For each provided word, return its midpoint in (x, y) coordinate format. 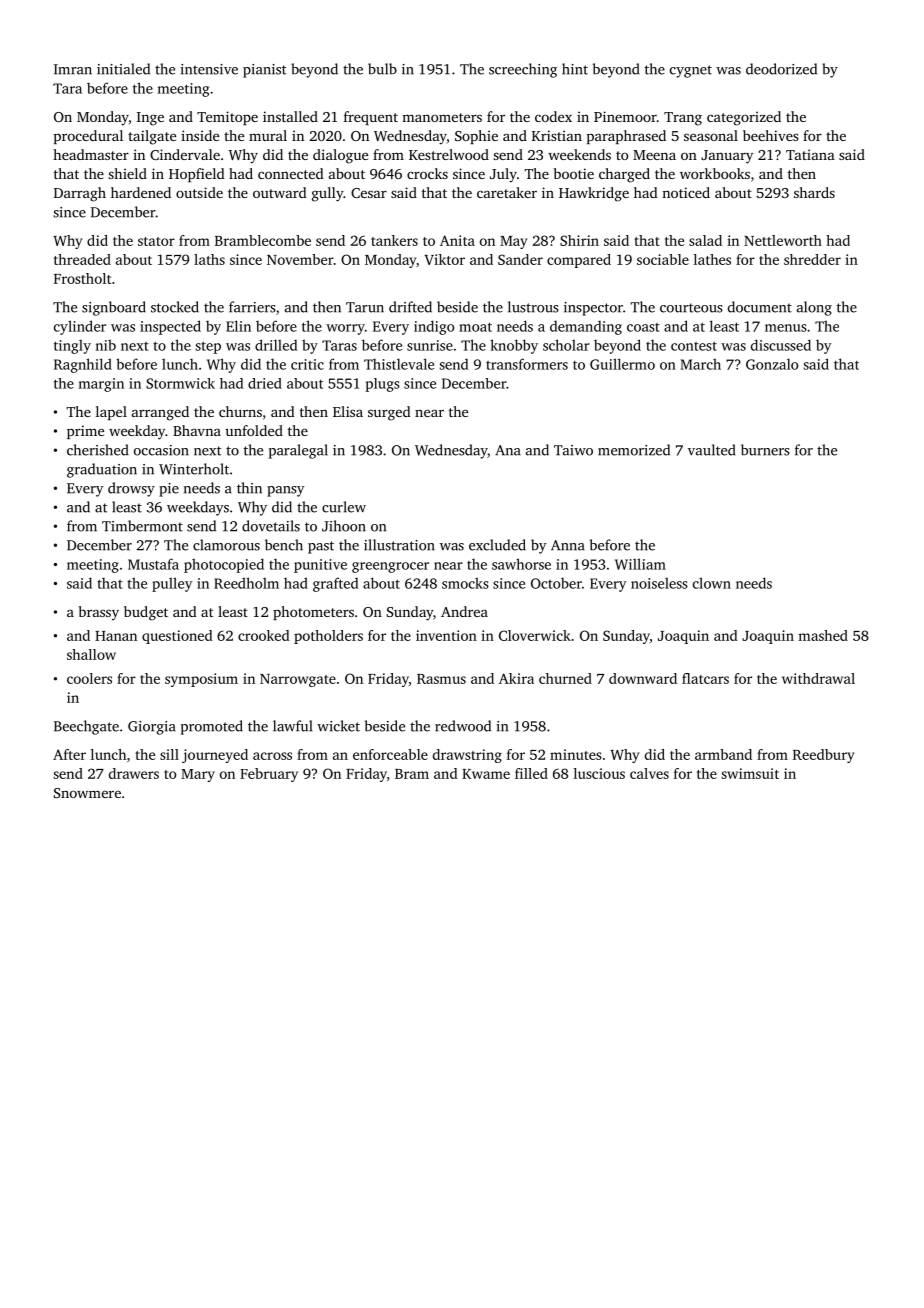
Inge (150, 119)
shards (814, 192)
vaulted (711, 450)
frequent (371, 118)
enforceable (390, 754)
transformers (527, 364)
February (269, 775)
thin (249, 488)
